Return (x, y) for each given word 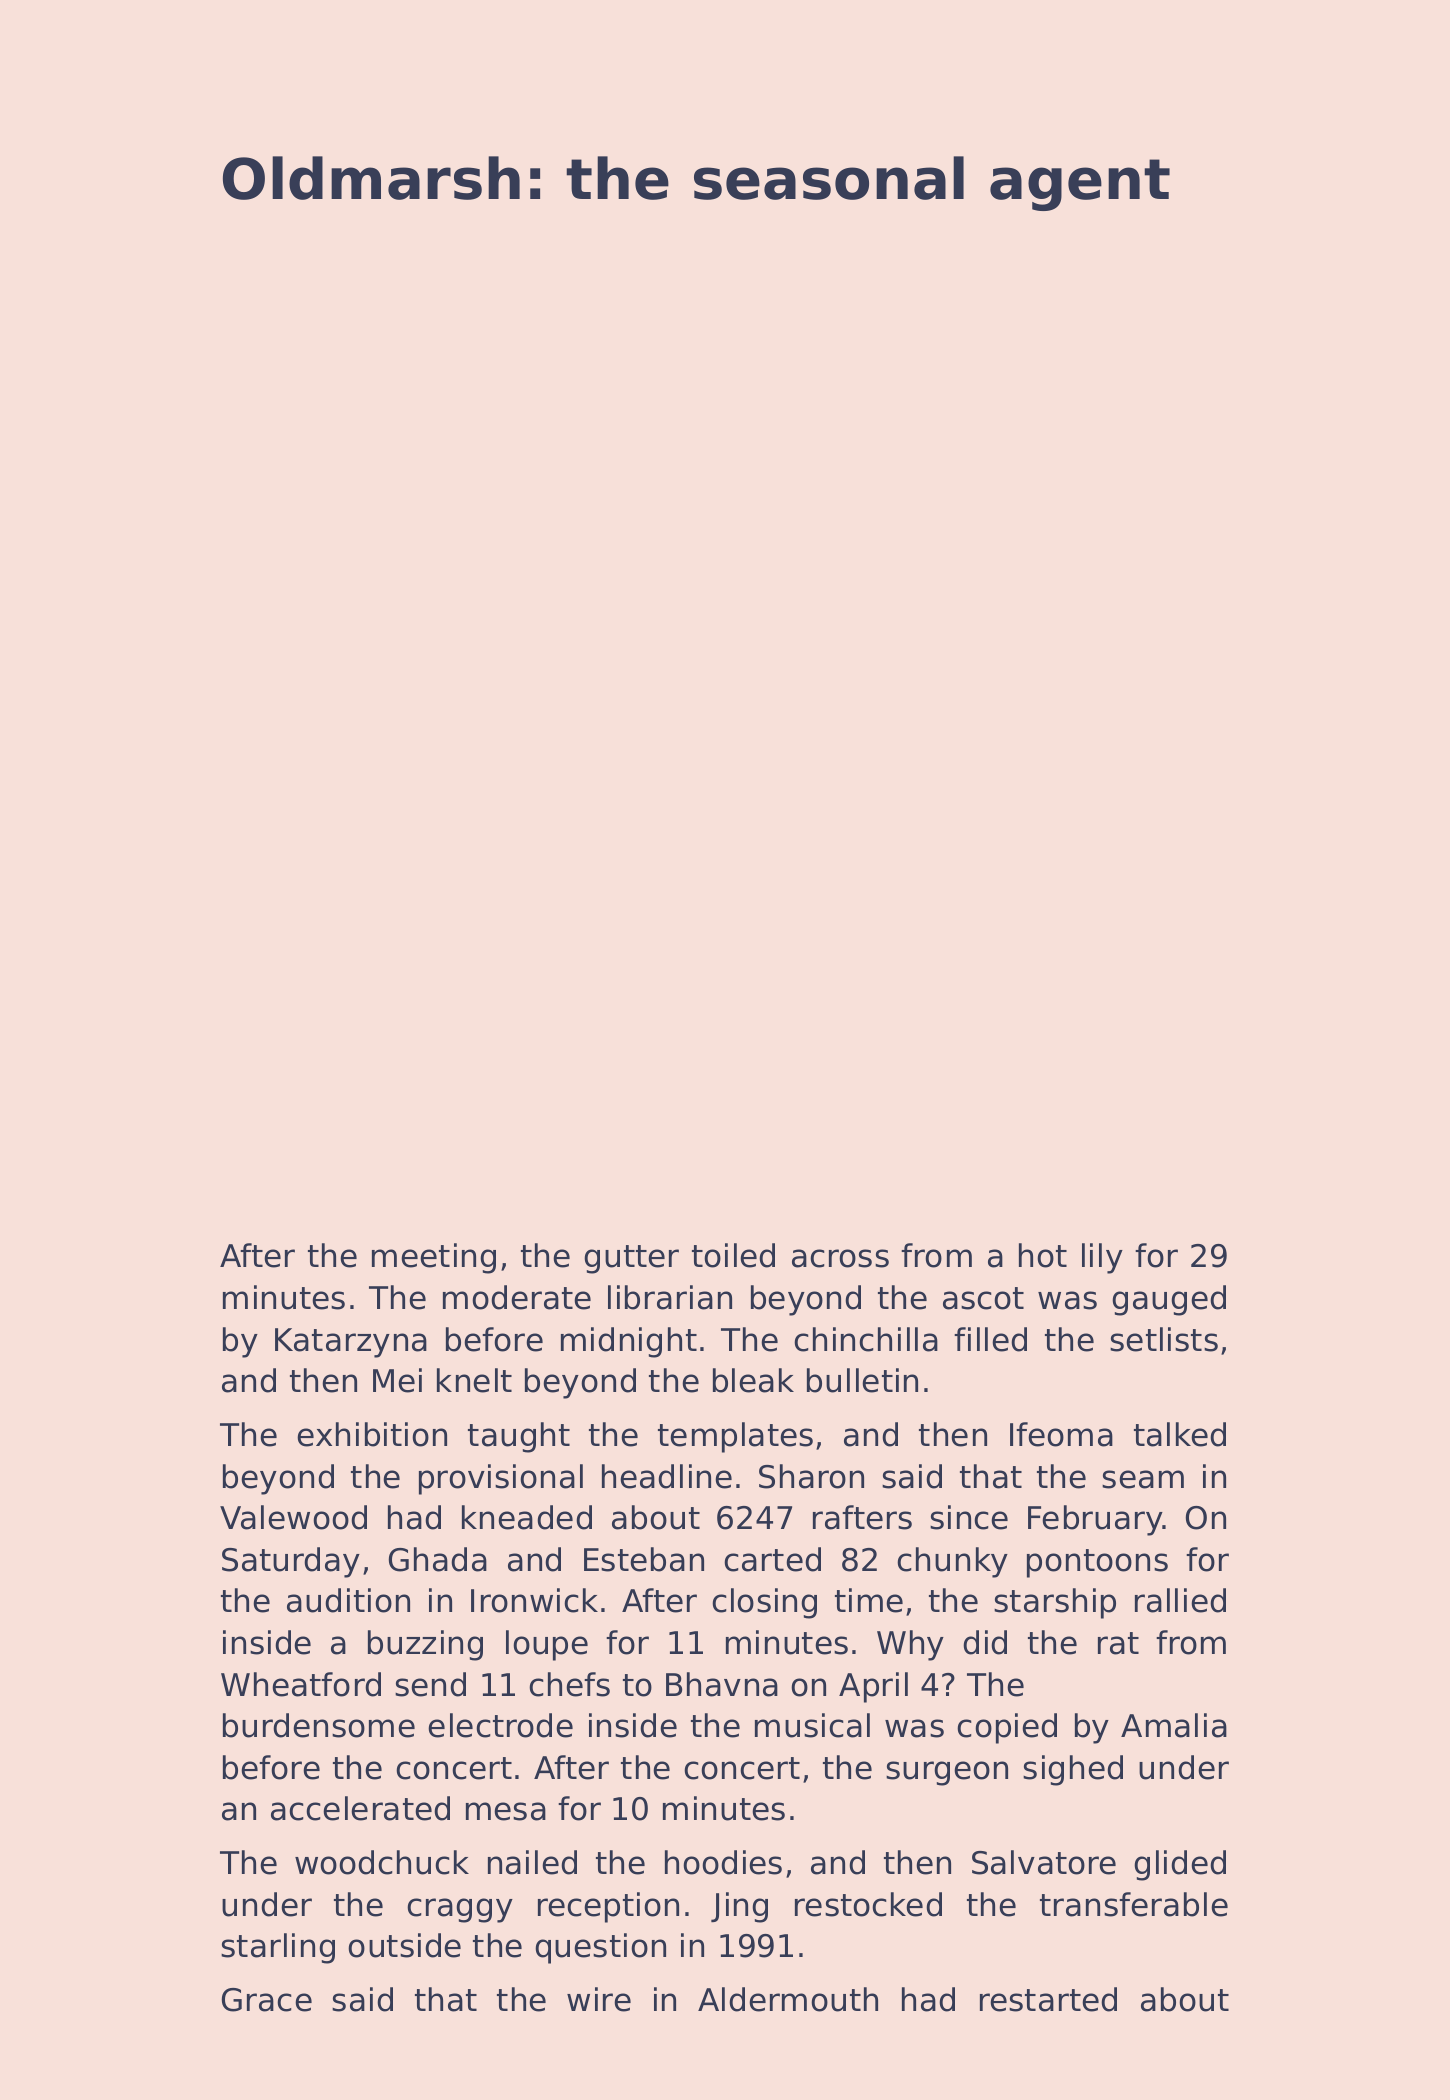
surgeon (947, 1773)
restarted (1048, 1999)
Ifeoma (1061, 1434)
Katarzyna (351, 1343)
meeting (434, 1258)
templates (735, 1437)
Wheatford (301, 1684)
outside (404, 1945)
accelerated (360, 1808)
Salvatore (1044, 1862)
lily (1102, 1258)
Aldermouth (788, 1999)
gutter (631, 1259)
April (873, 1687)
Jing (739, 1907)
